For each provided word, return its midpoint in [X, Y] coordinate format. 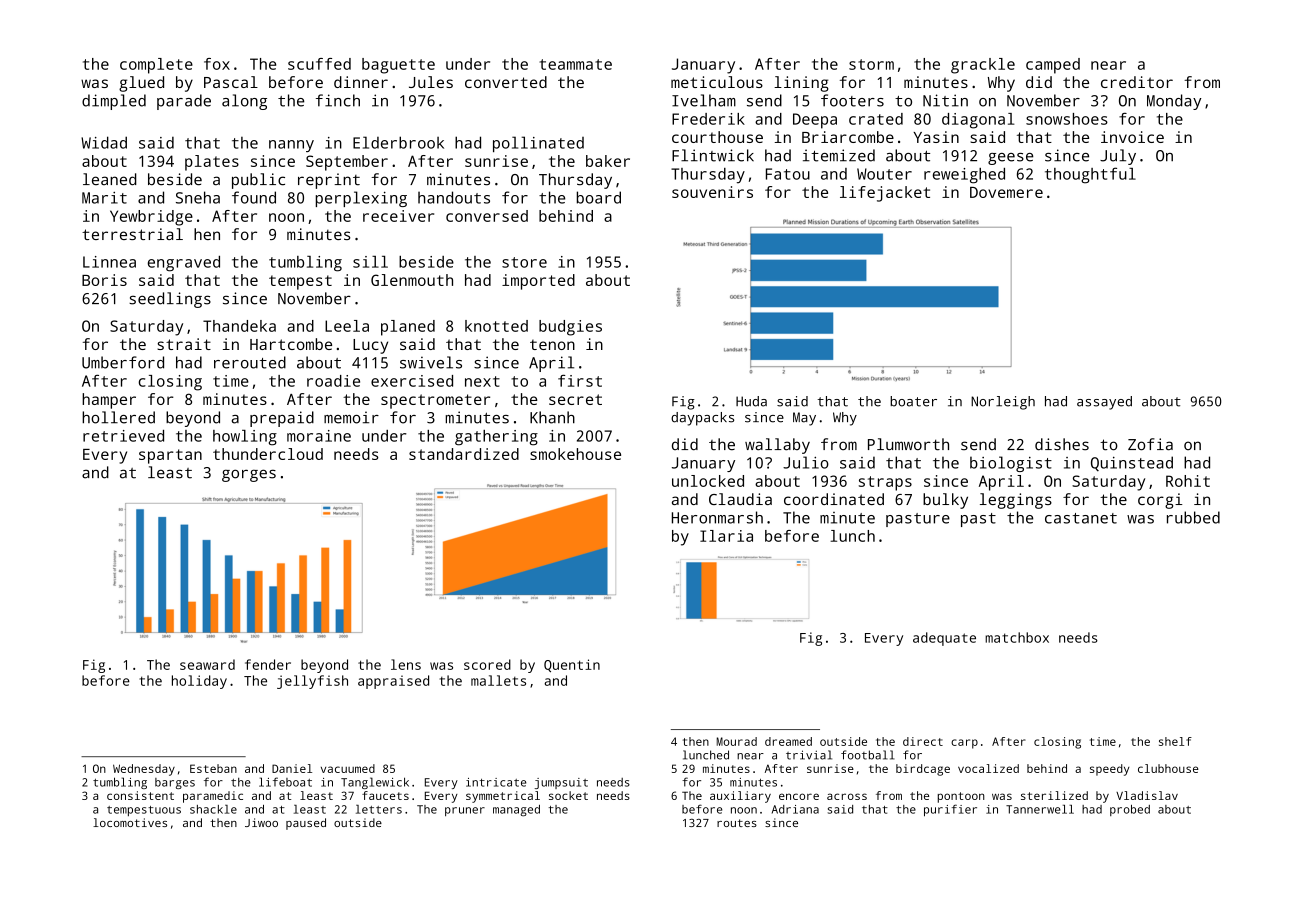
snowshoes [1067, 119]
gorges [249, 475]
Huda [751, 401]
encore [799, 796]
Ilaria [726, 536]
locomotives [130, 822]
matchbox [1017, 637]
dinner [361, 82]
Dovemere [1006, 192]
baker [608, 161]
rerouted [250, 362]
